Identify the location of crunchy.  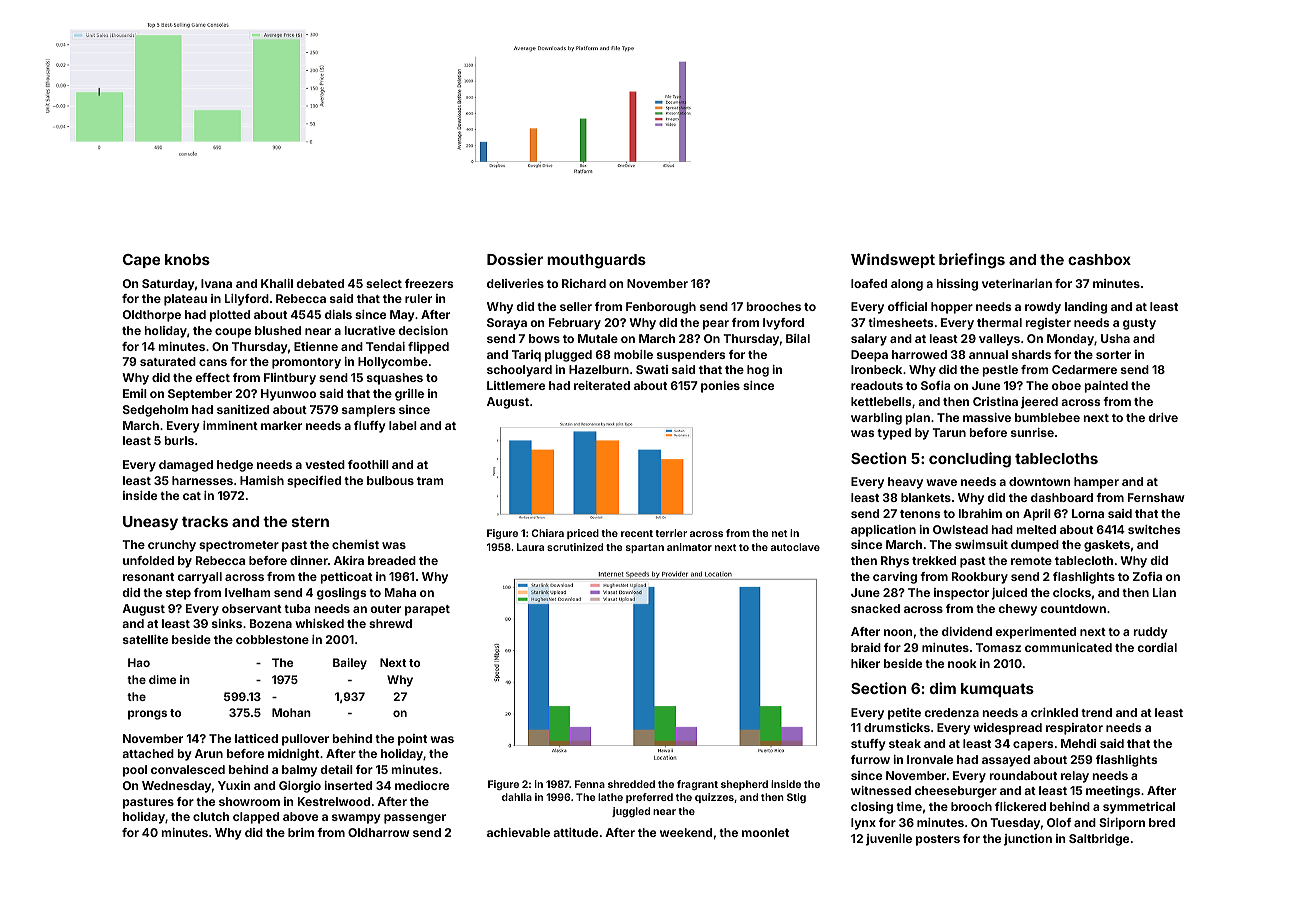
(172, 546).
